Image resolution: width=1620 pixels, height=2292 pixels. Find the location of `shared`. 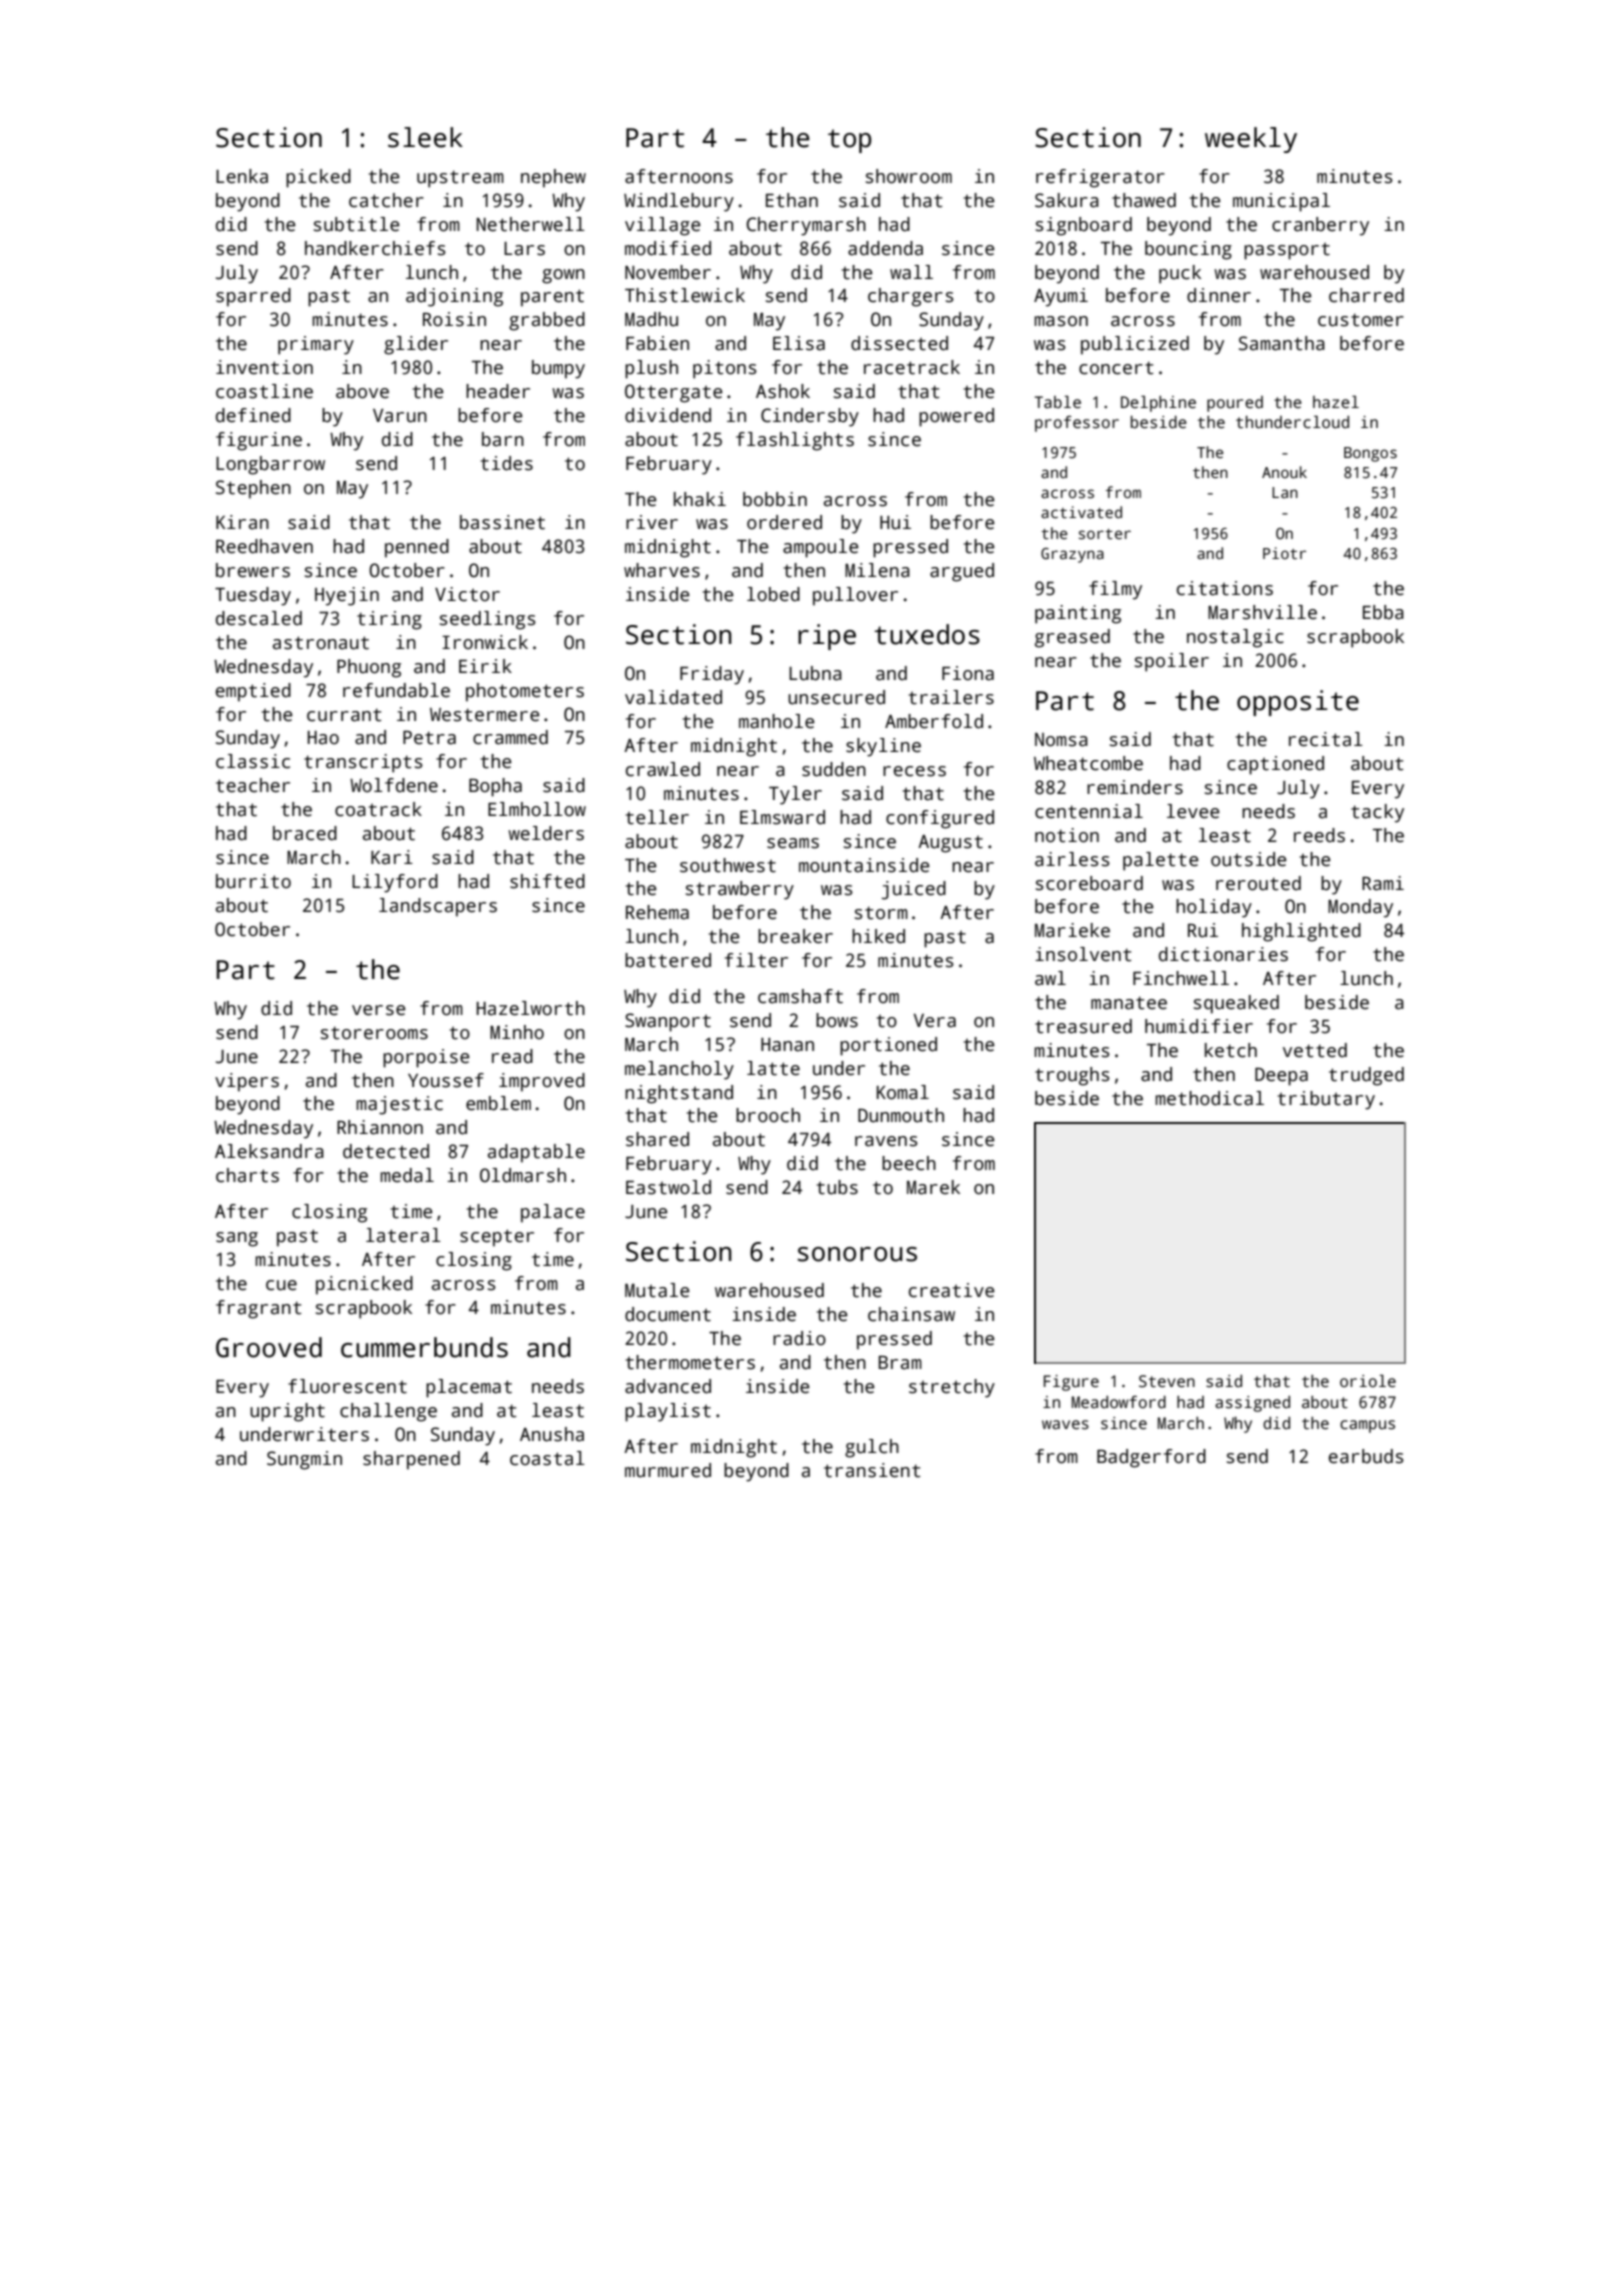

shared is located at coordinates (657, 1139).
